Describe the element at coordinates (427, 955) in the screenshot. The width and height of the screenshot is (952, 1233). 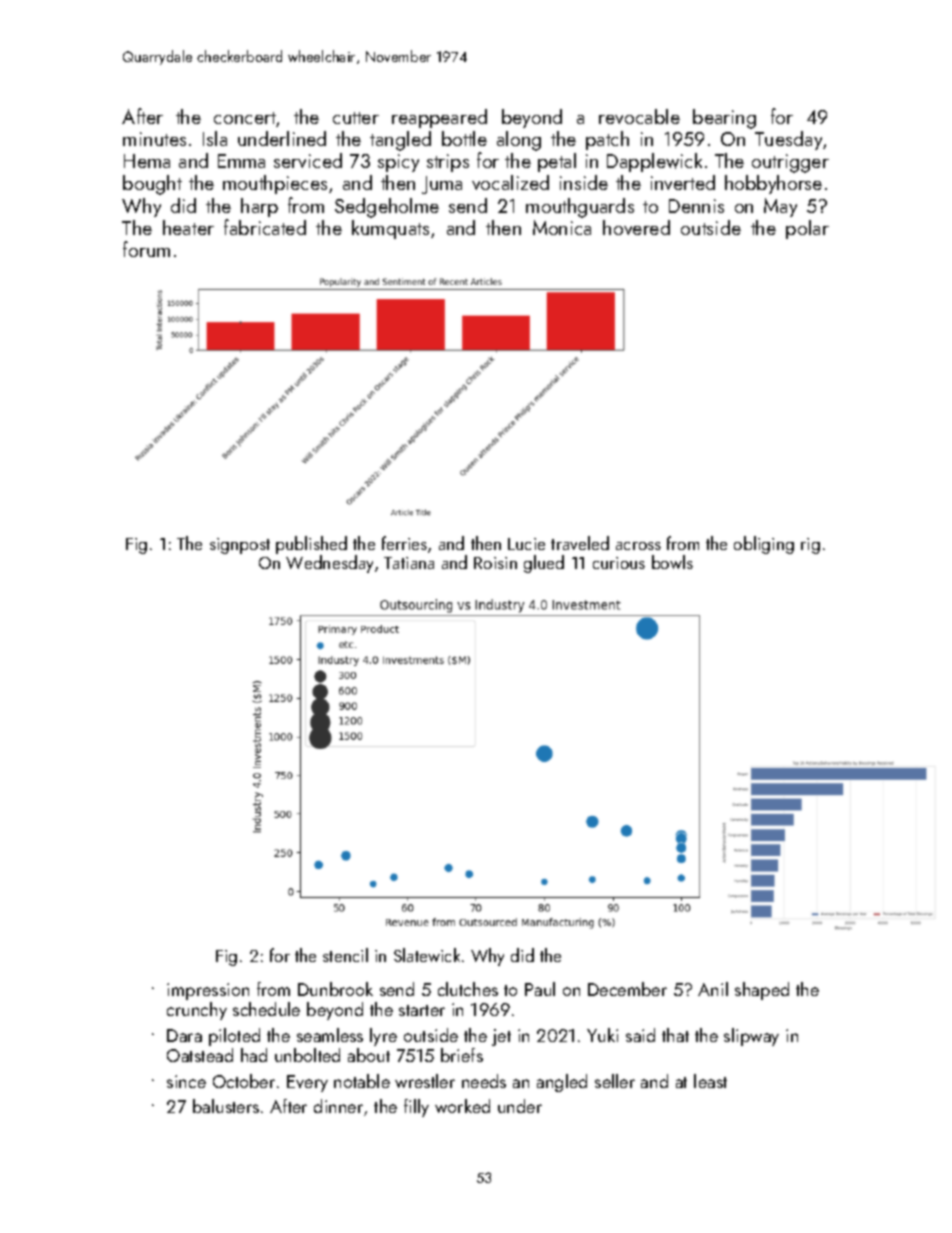
I see `Slatewick` at that location.
